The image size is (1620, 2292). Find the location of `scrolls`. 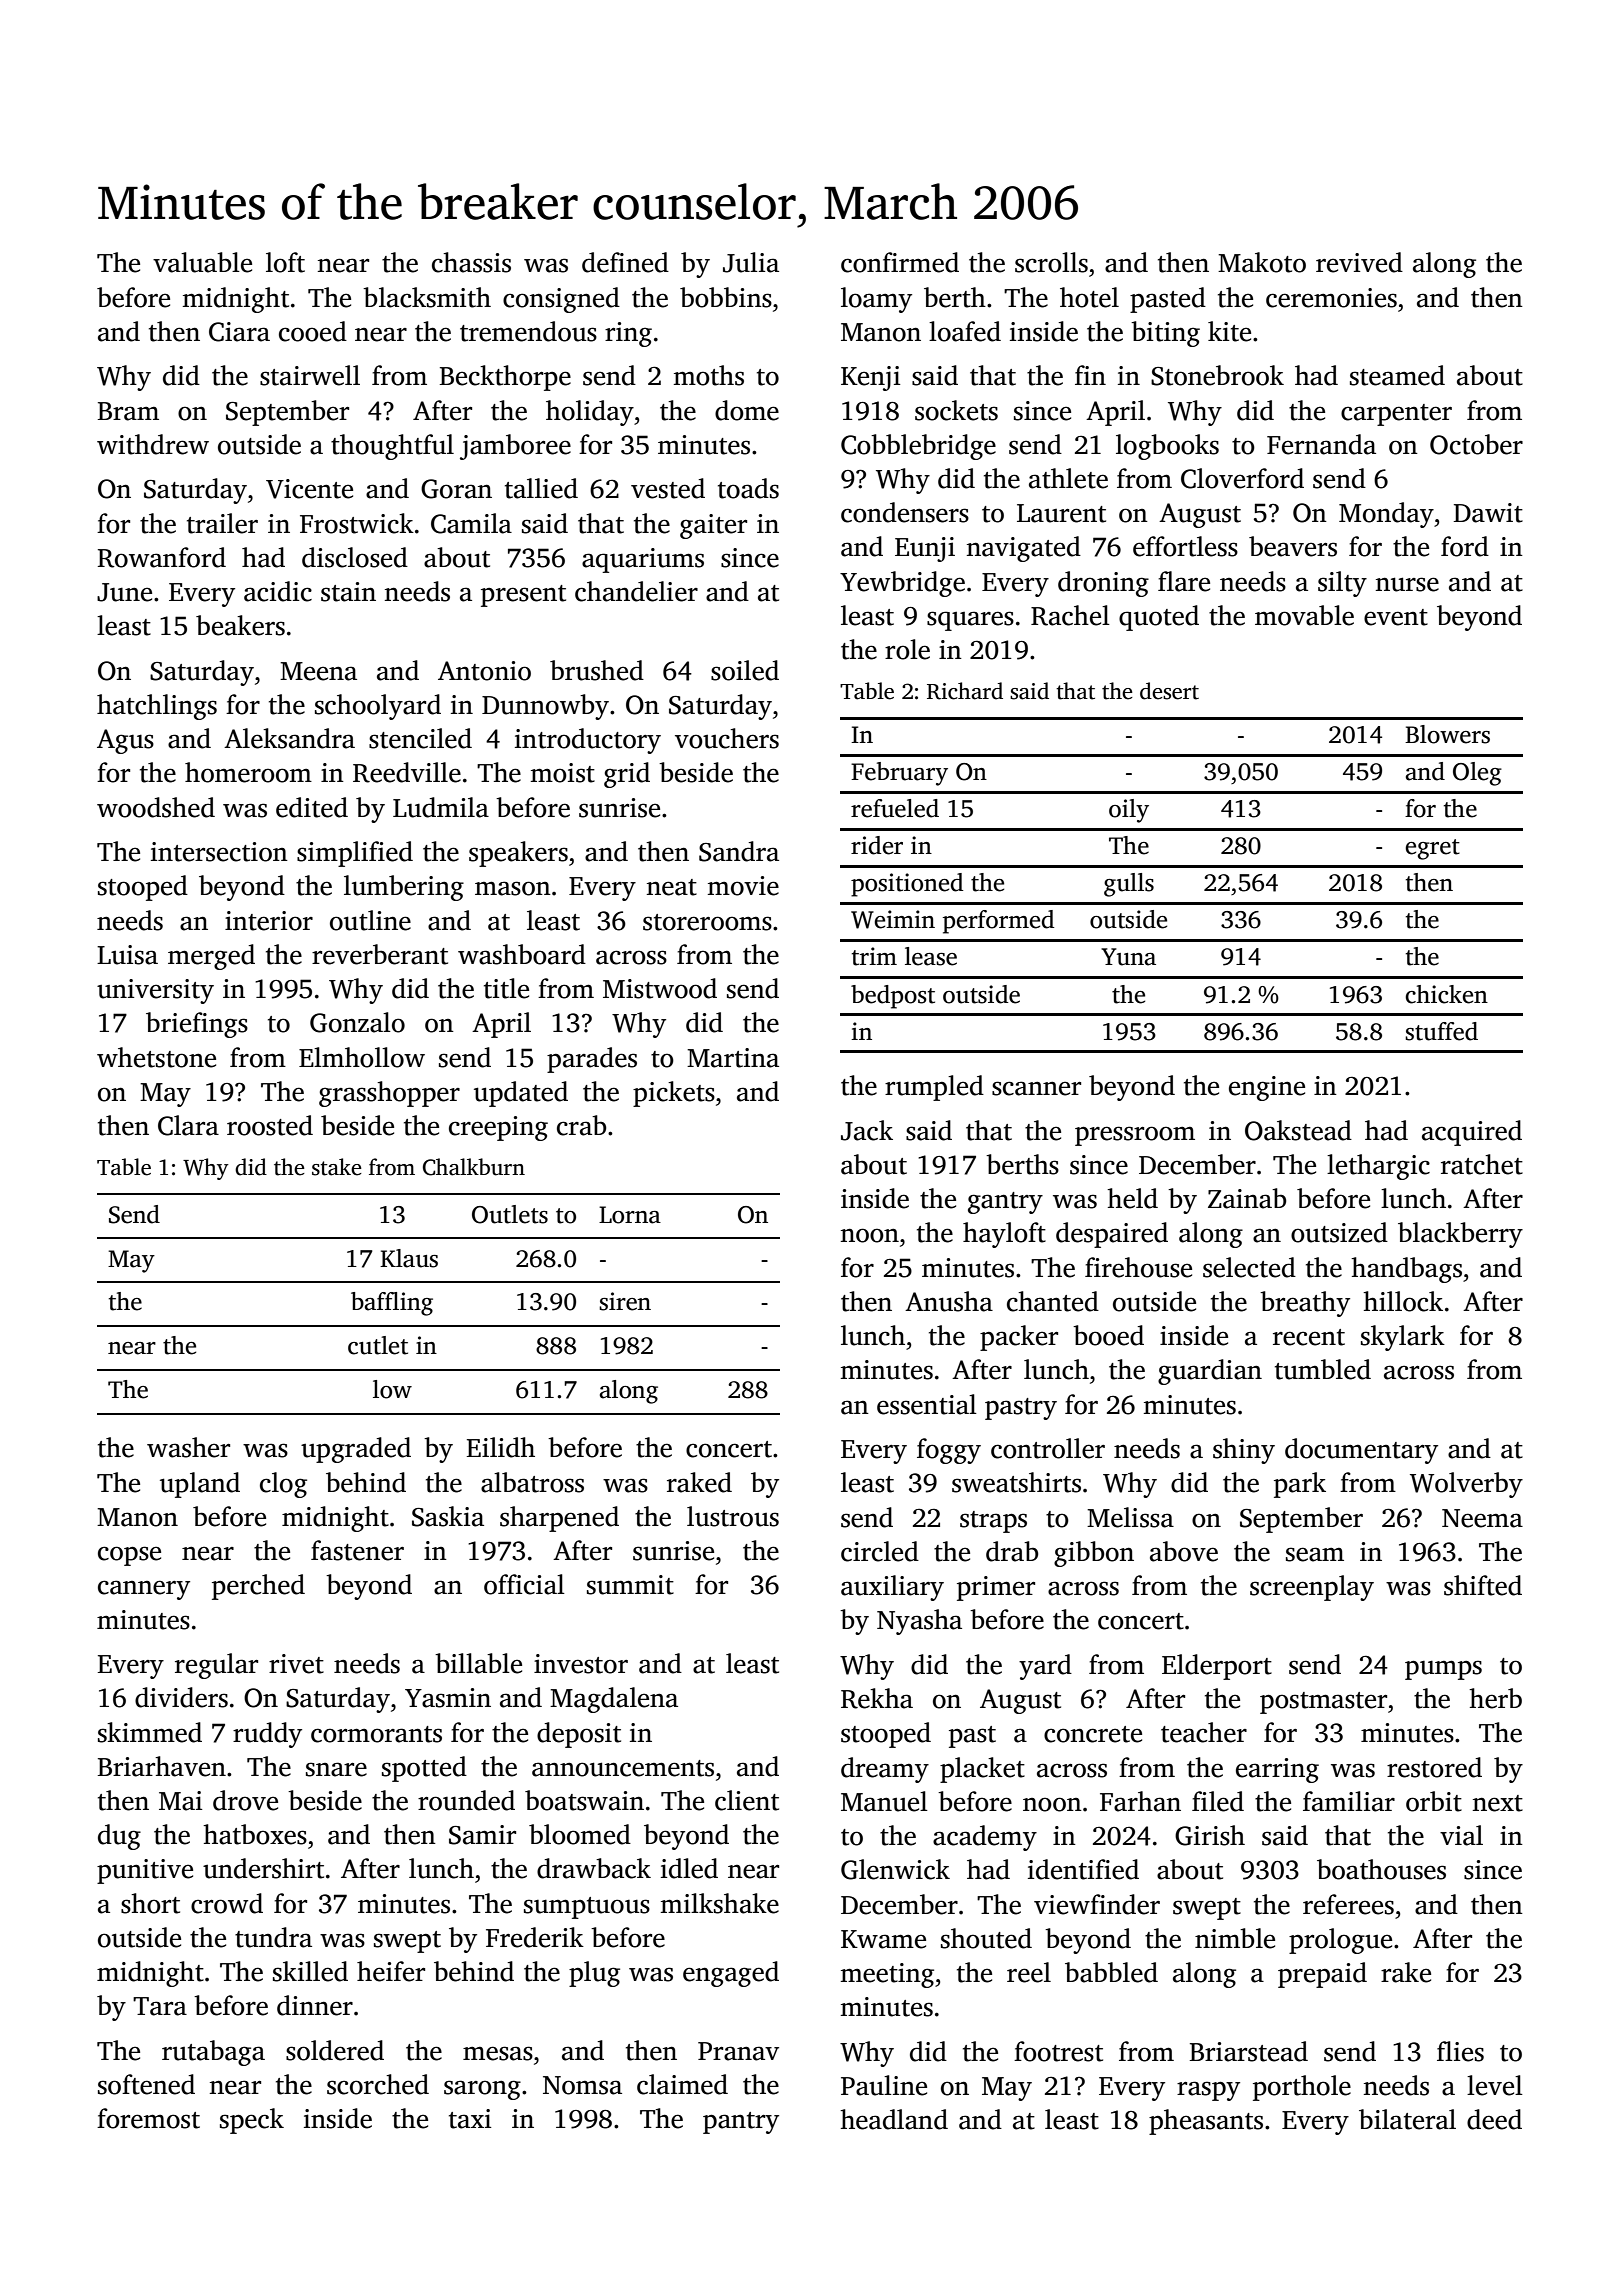

scrolls is located at coordinates (1051, 262).
